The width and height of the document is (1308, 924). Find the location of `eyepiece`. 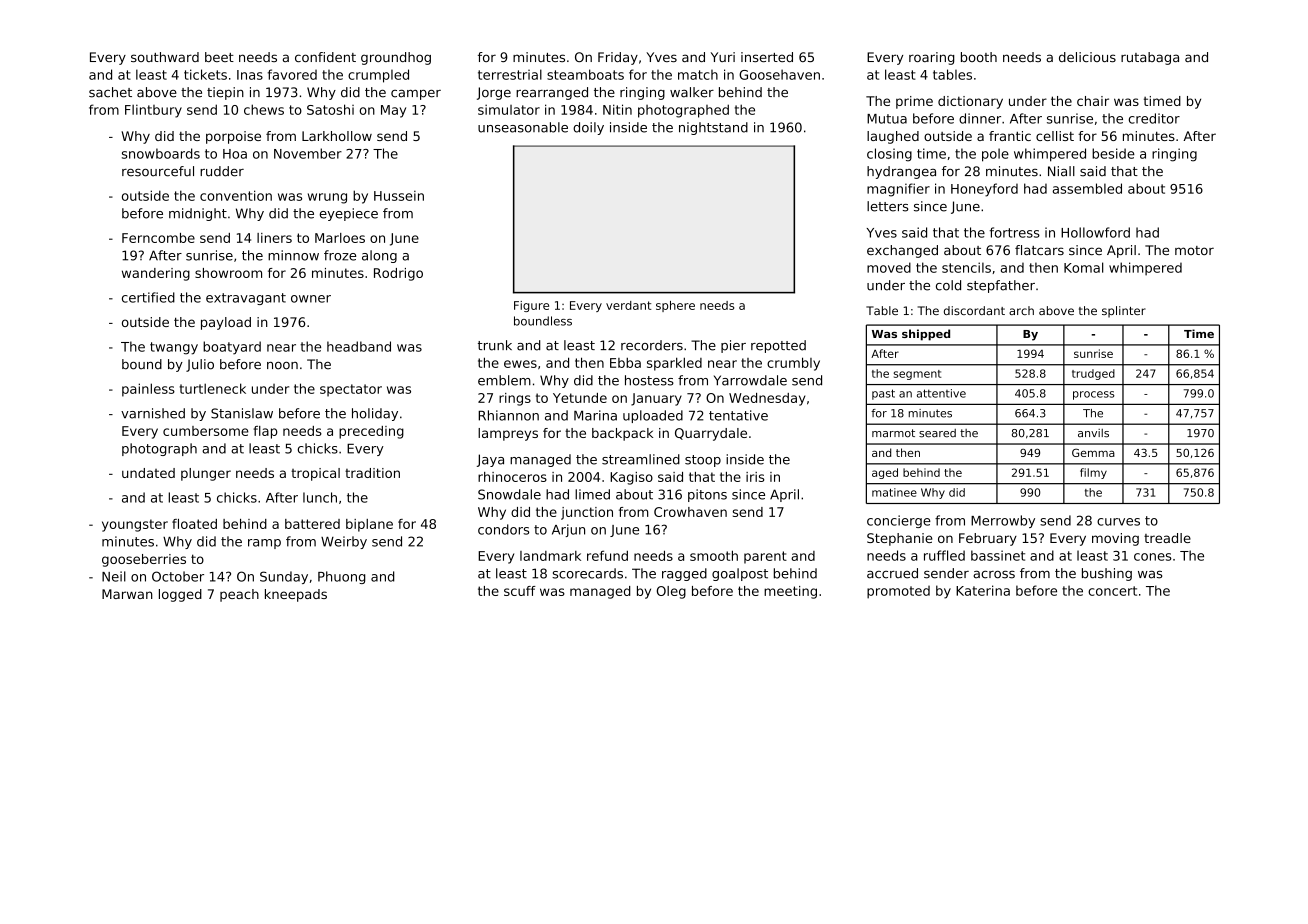

eyepiece is located at coordinates (349, 214).
